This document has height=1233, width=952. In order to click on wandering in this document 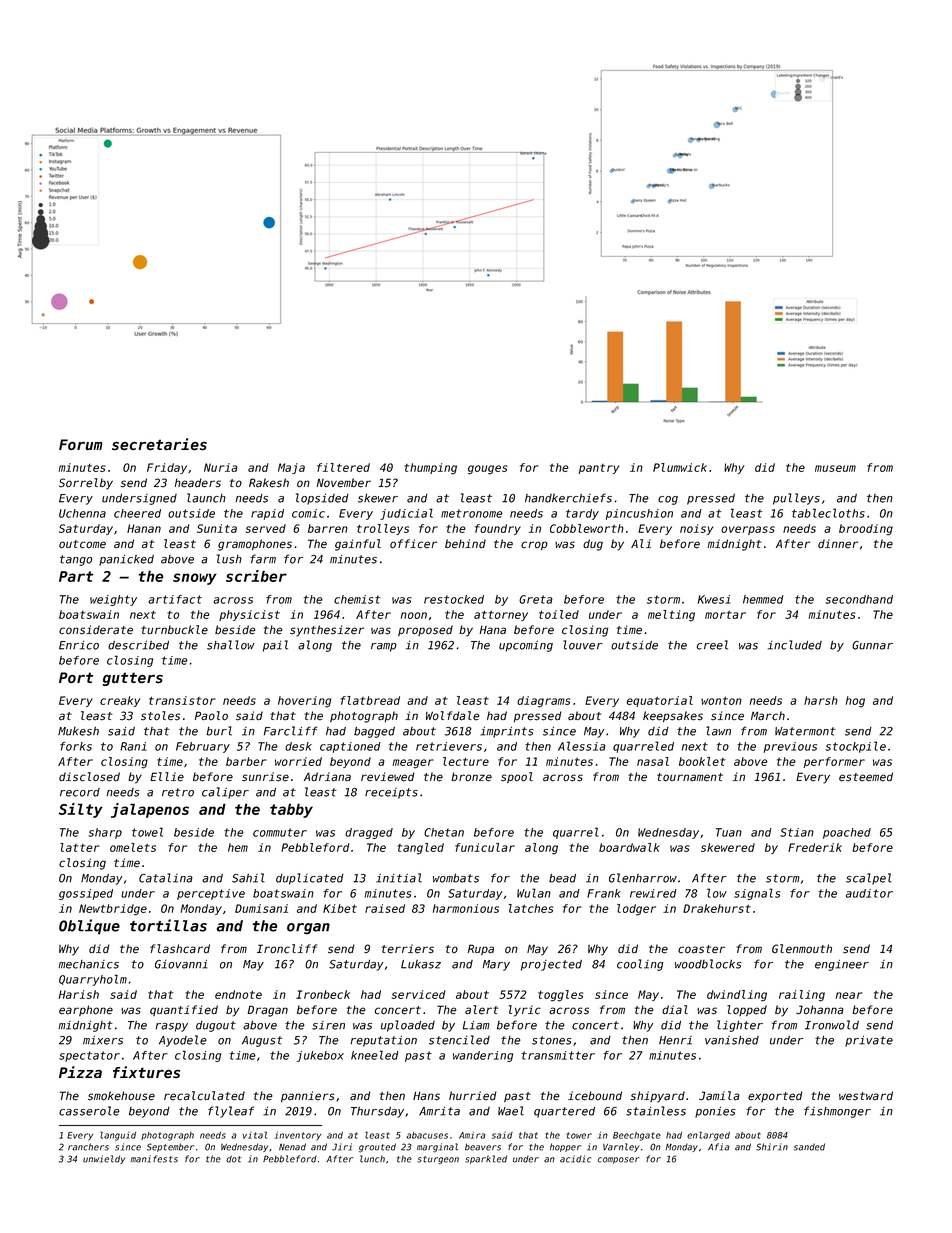, I will do `click(483, 1056)`.
